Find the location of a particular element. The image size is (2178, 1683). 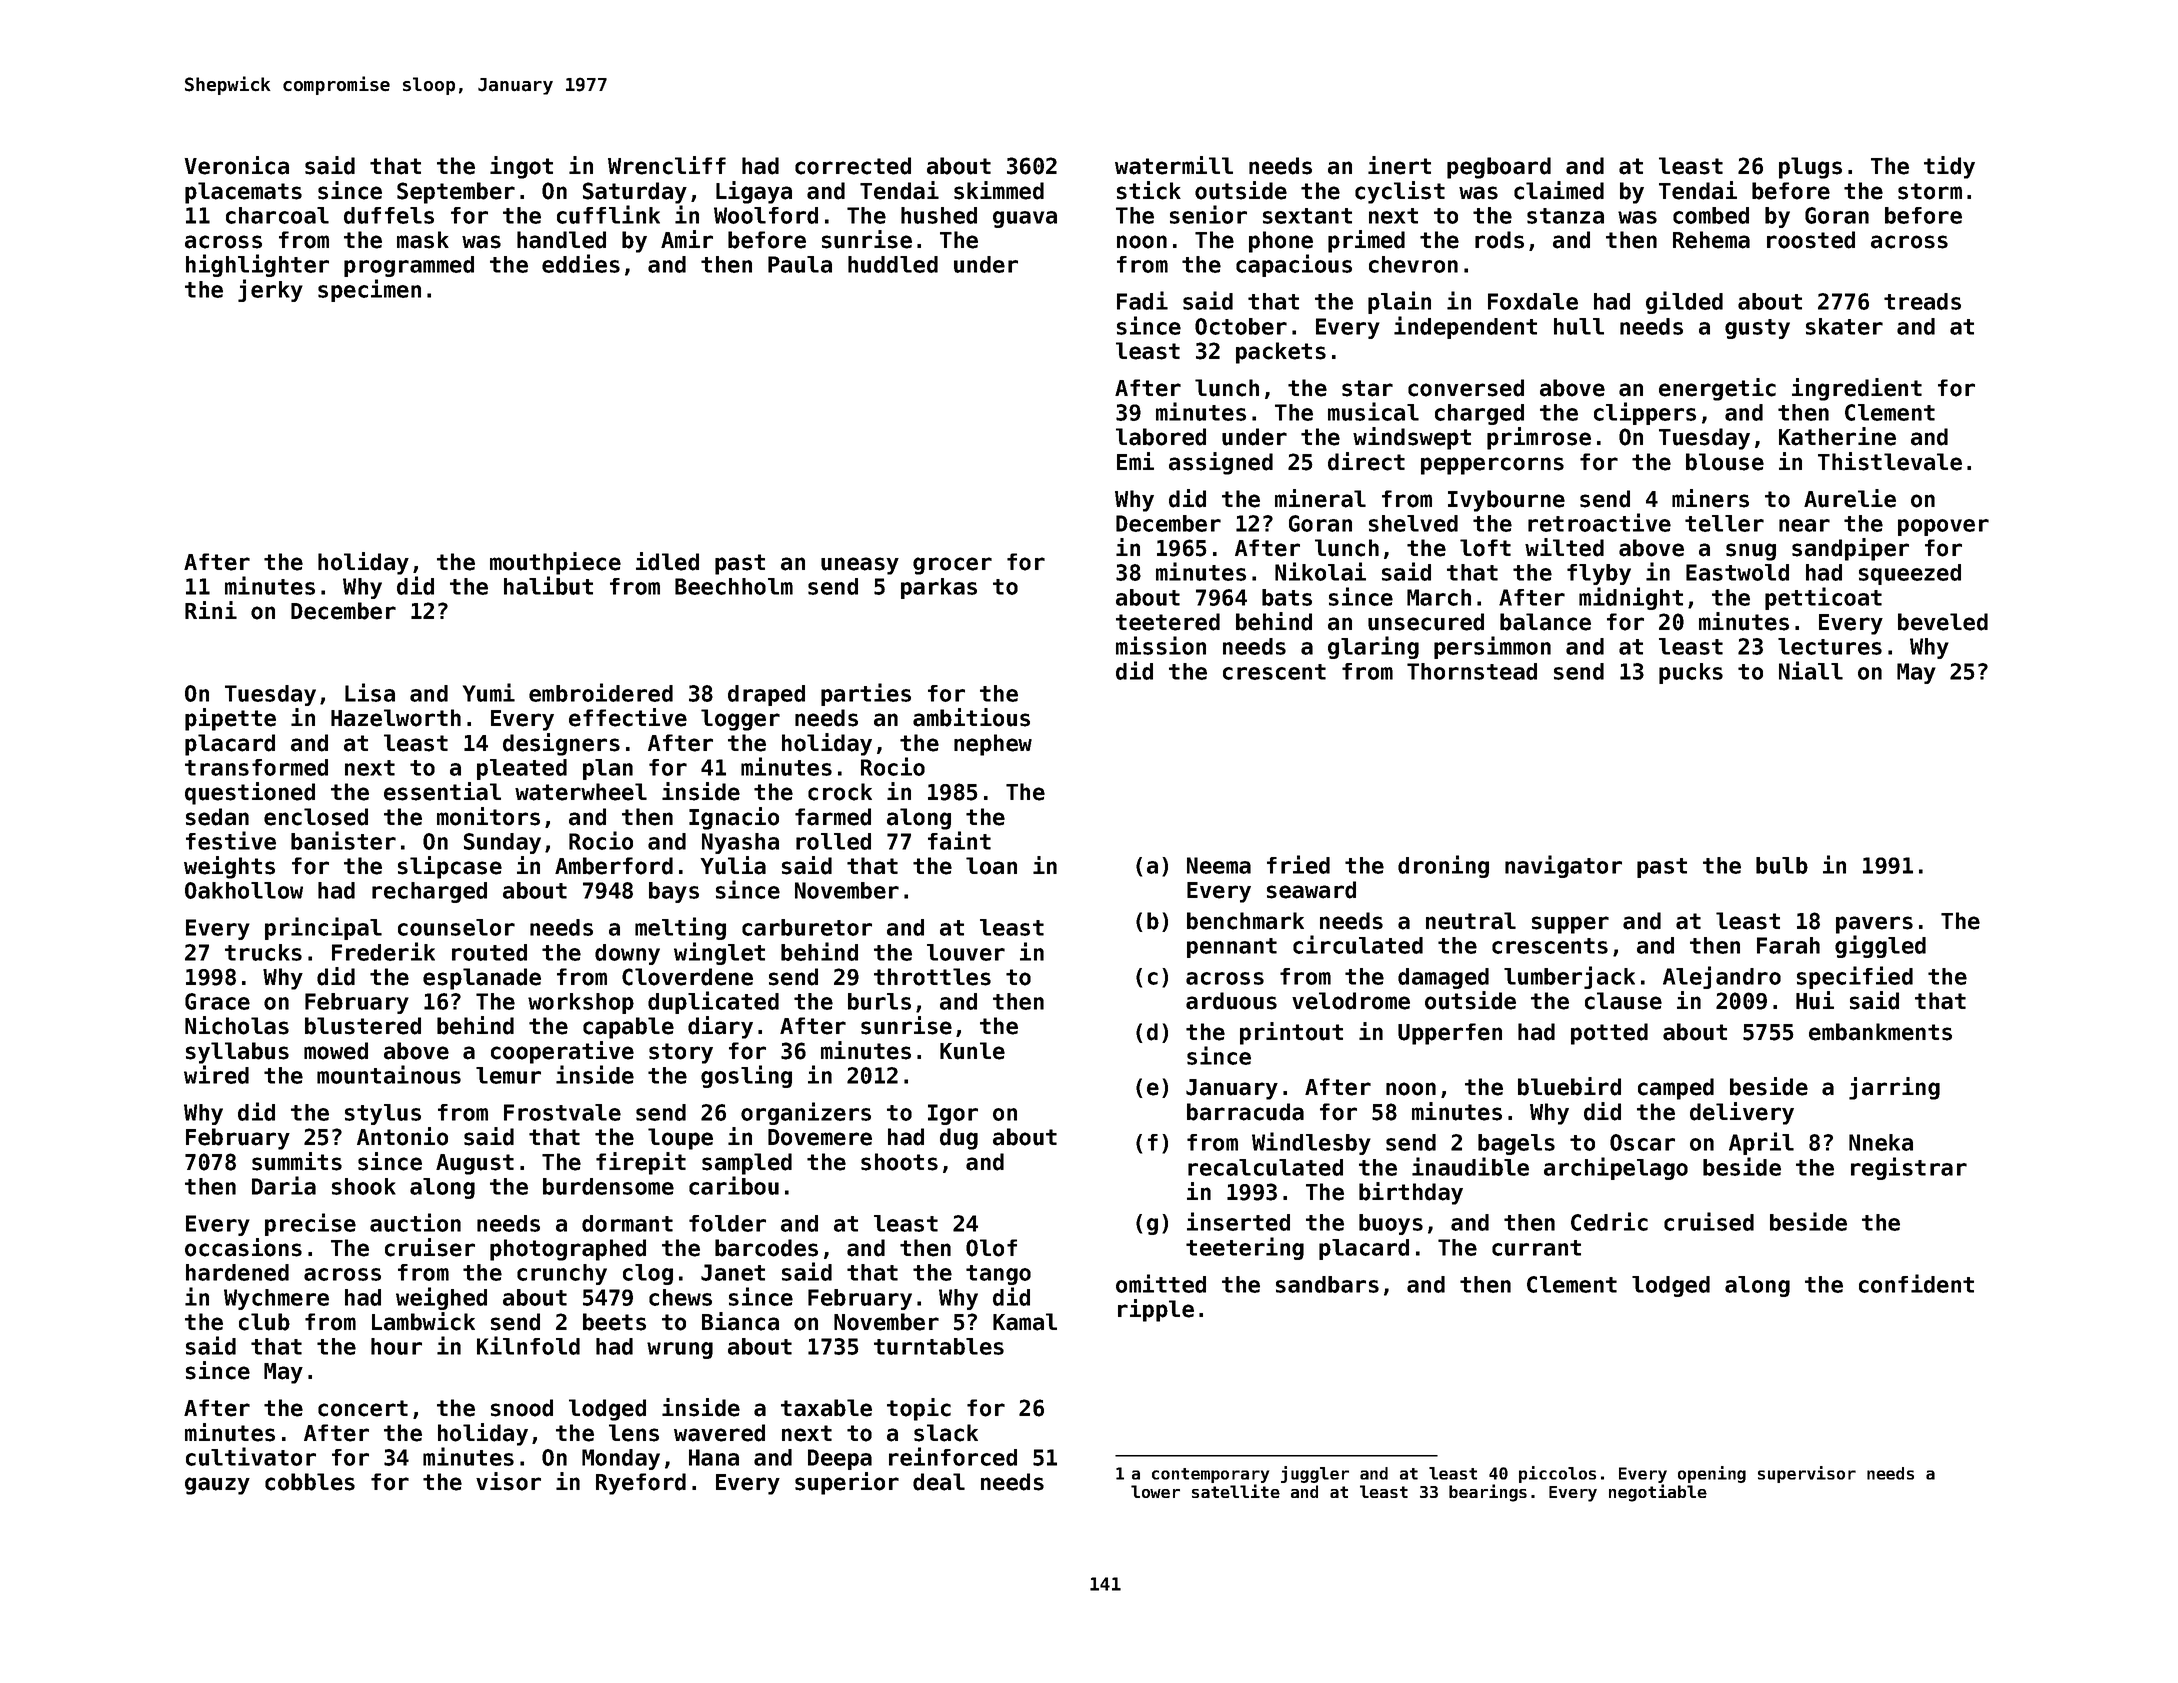

bearings is located at coordinates (1488, 1493).
